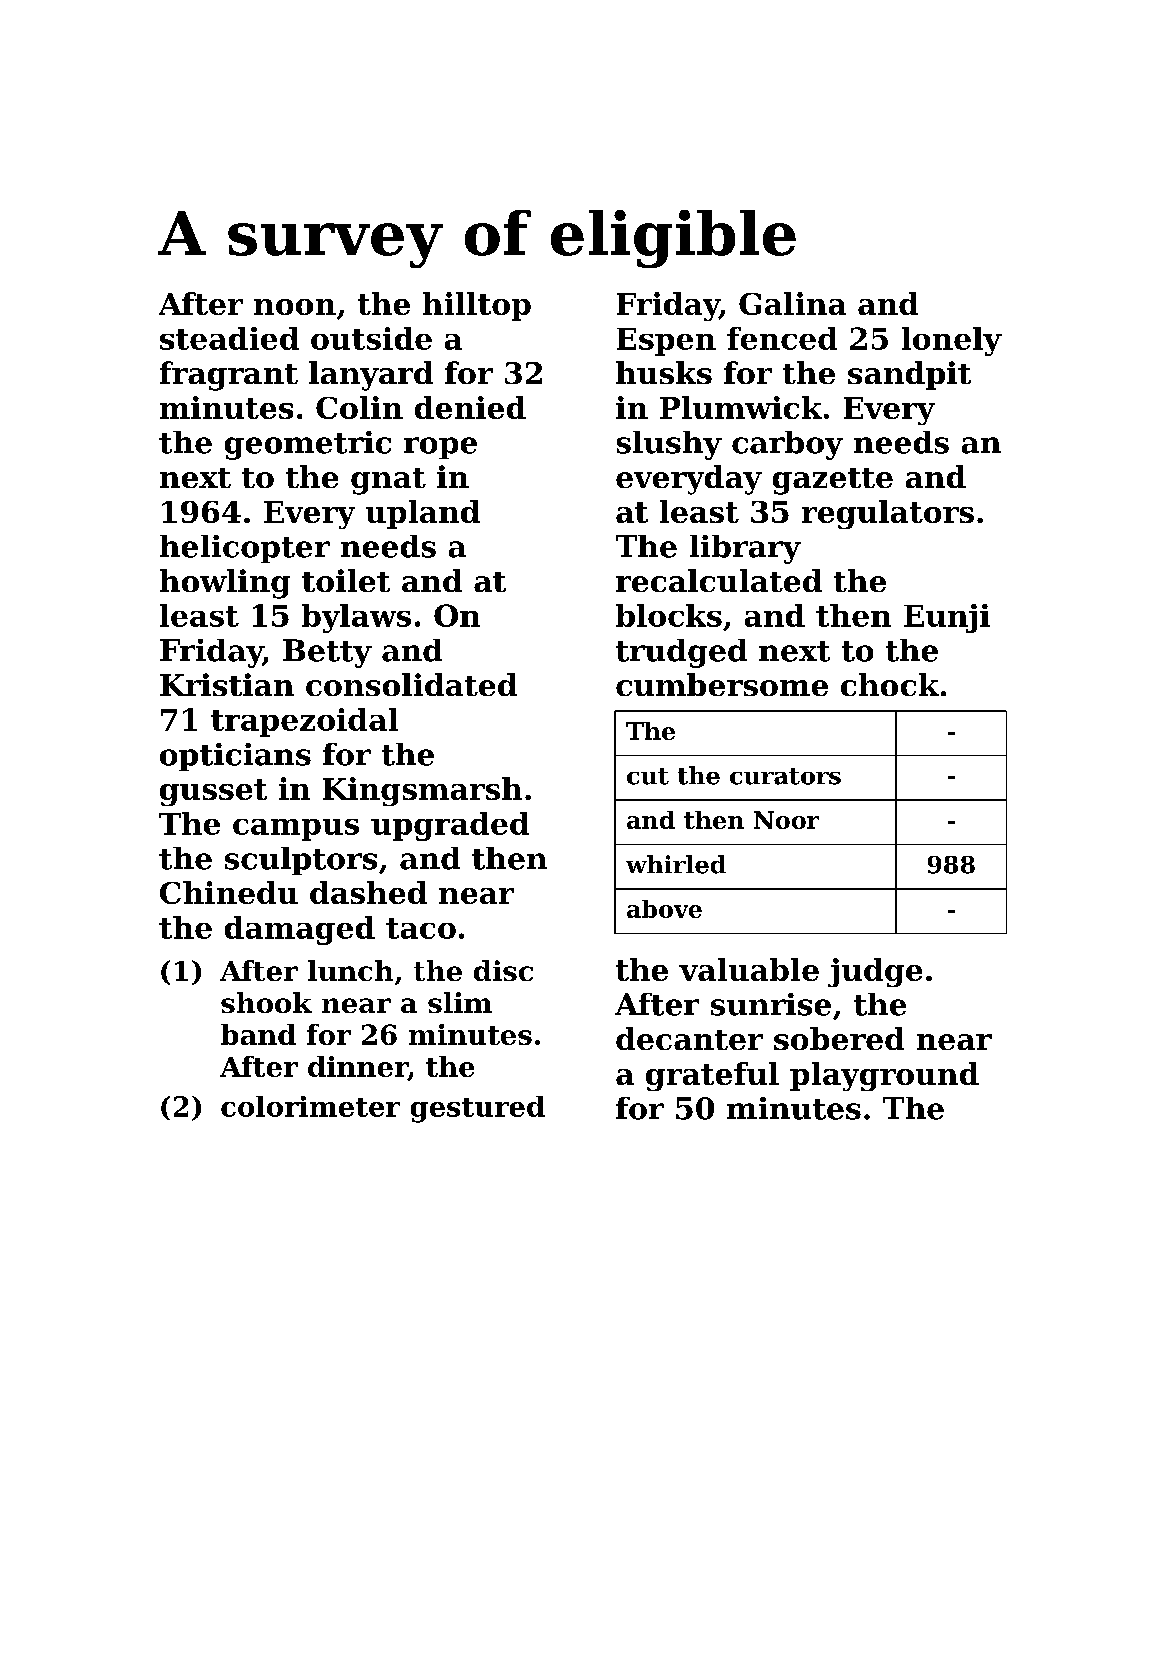  I want to click on sobered, so click(839, 1038).
